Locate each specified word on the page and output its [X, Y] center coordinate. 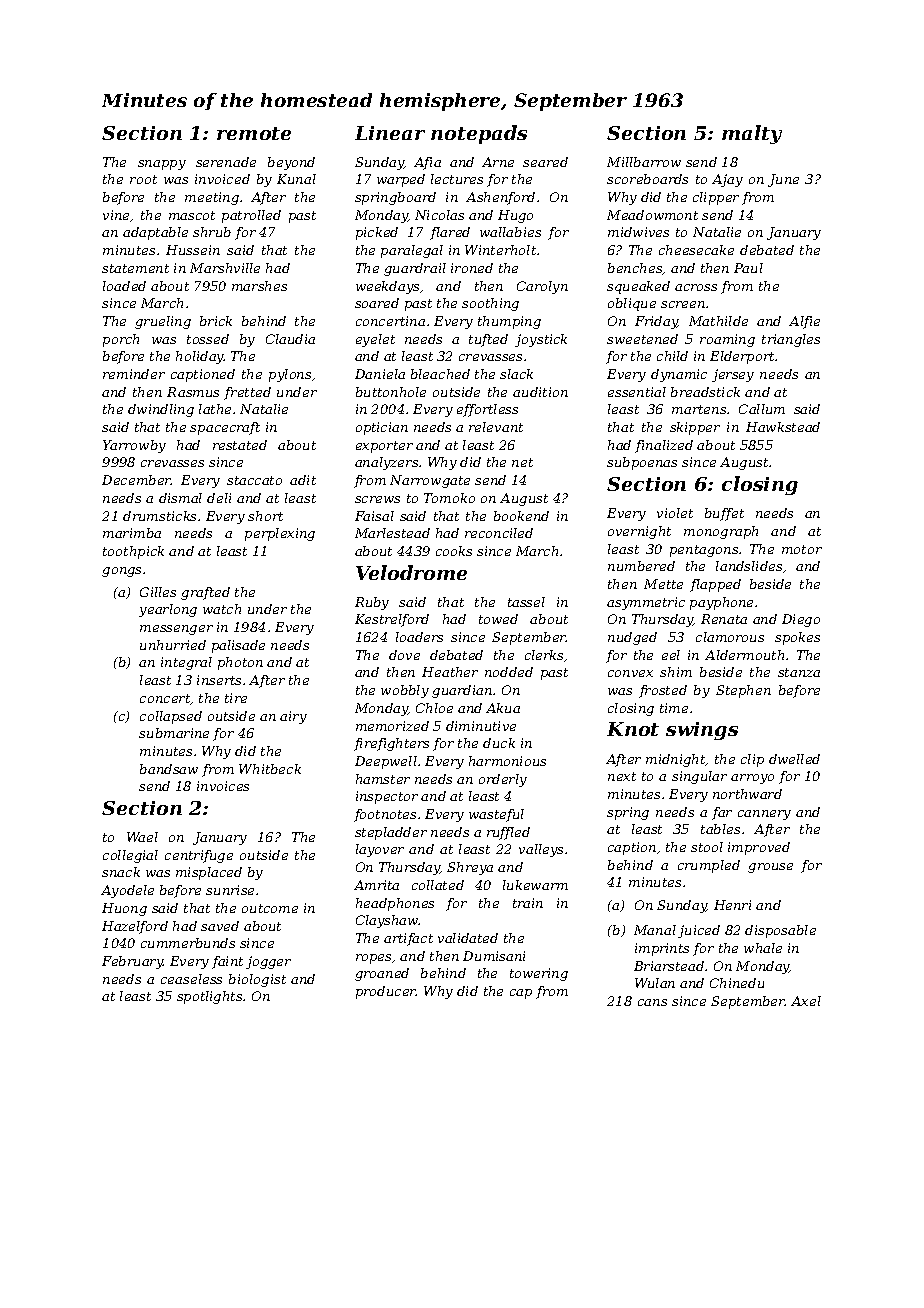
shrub [212, 232]
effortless [487, 410]
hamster [383, 779]
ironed [472, 268]
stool [707, 847]
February [133, 962]
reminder [134, 374]
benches [635, 269]
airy [293, 717]
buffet [724, 514]
